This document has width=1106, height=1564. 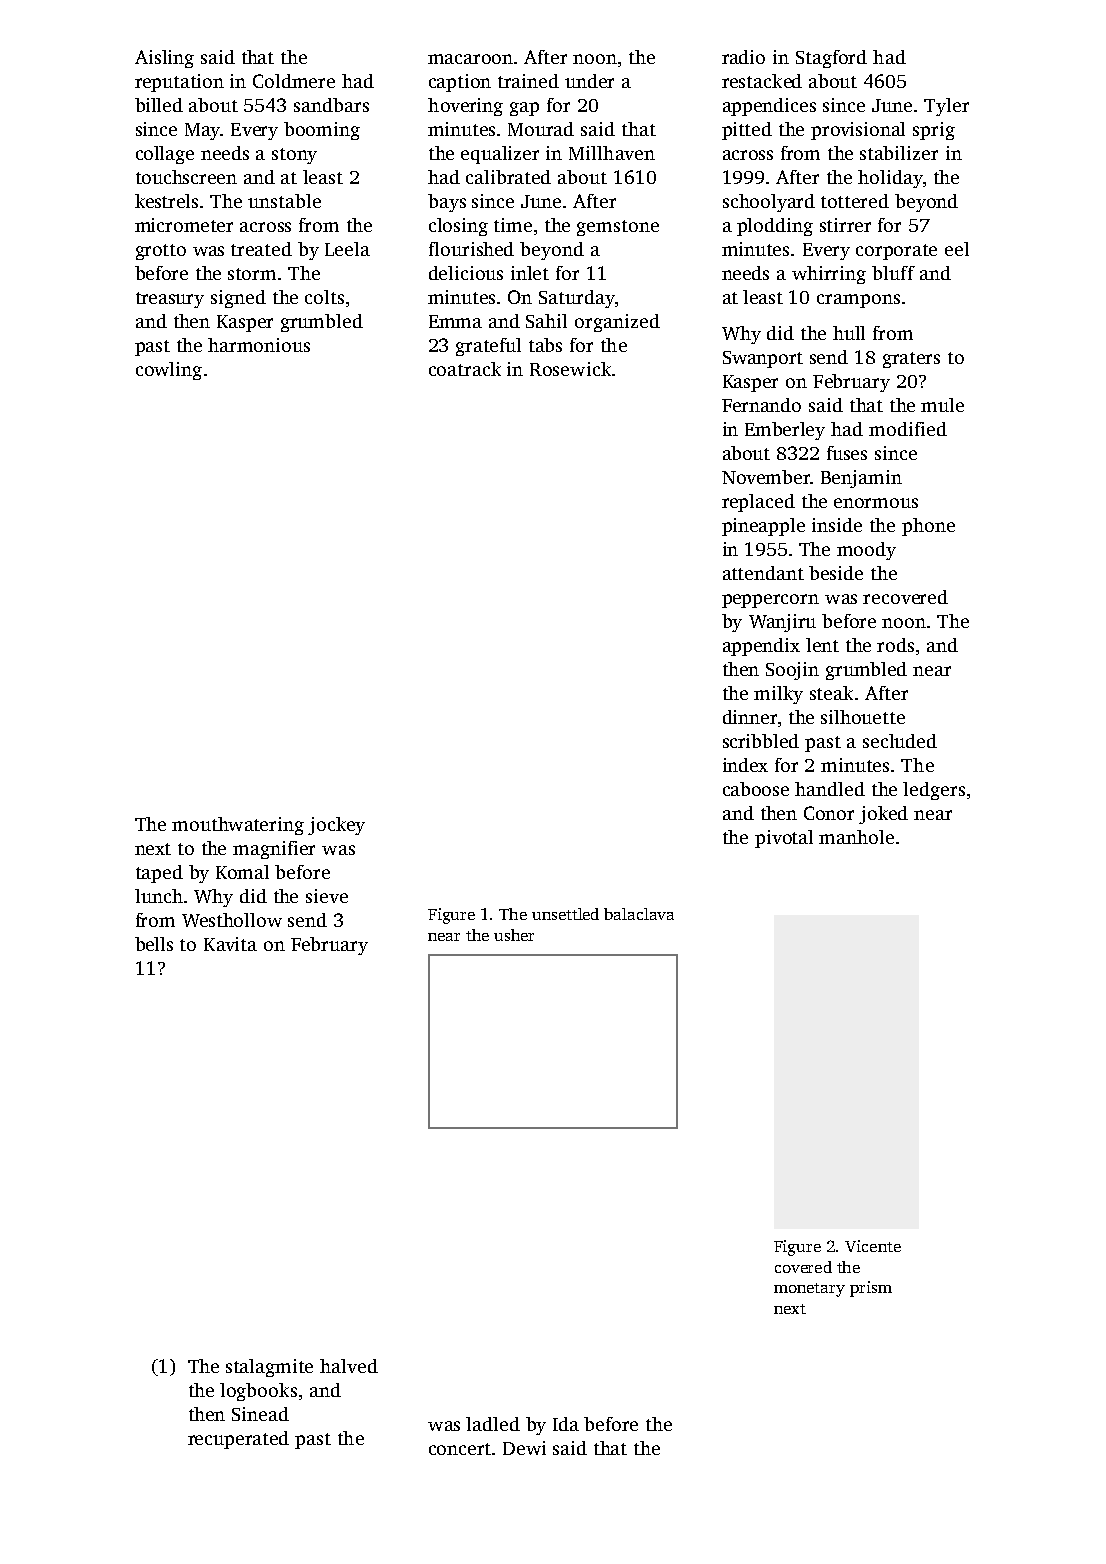 What do you see at coordinates (639, 914) in the document?
I see `balaclava` at bounding box center [639, 914].
